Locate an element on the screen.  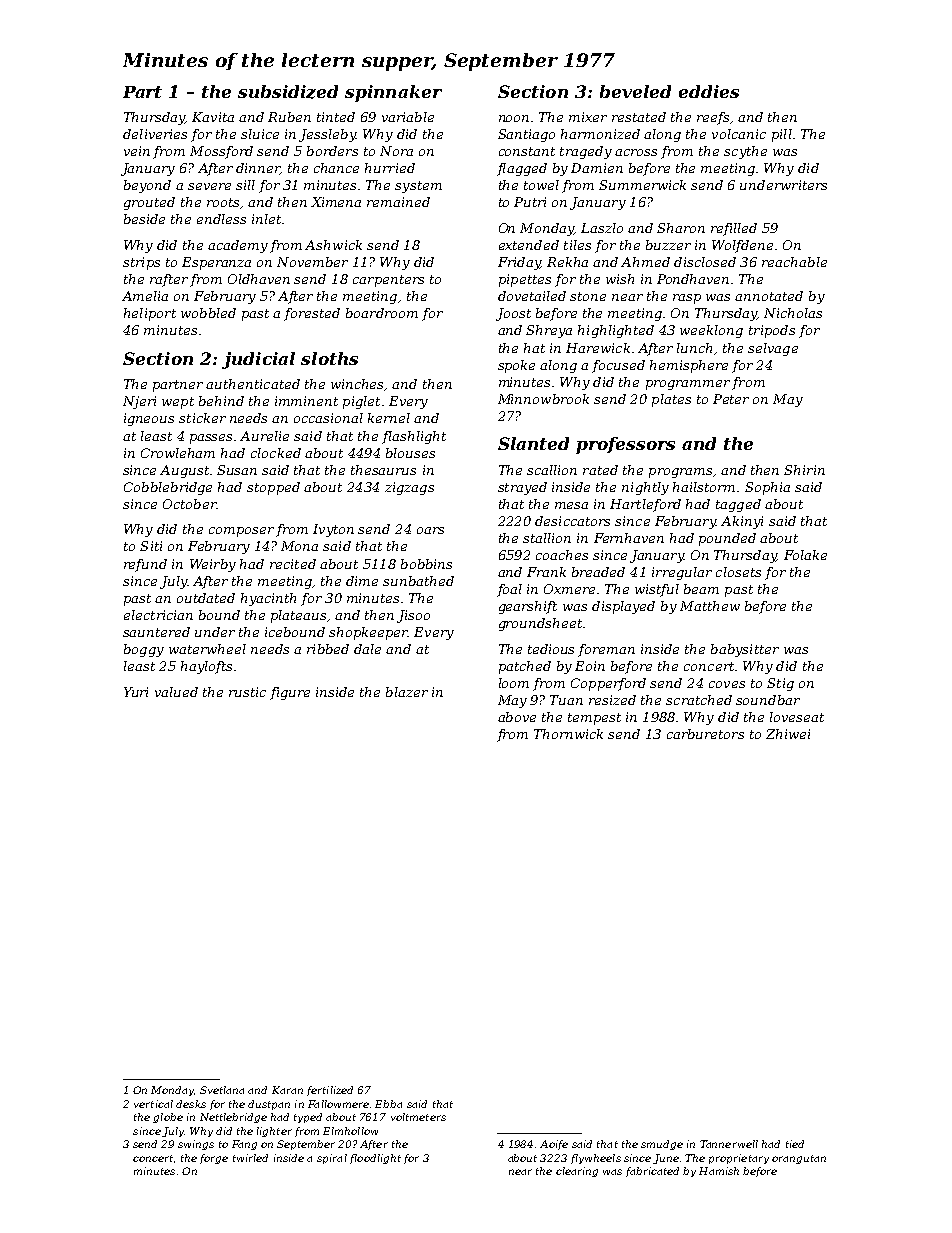
beside is located at coordinates (144, 219).
